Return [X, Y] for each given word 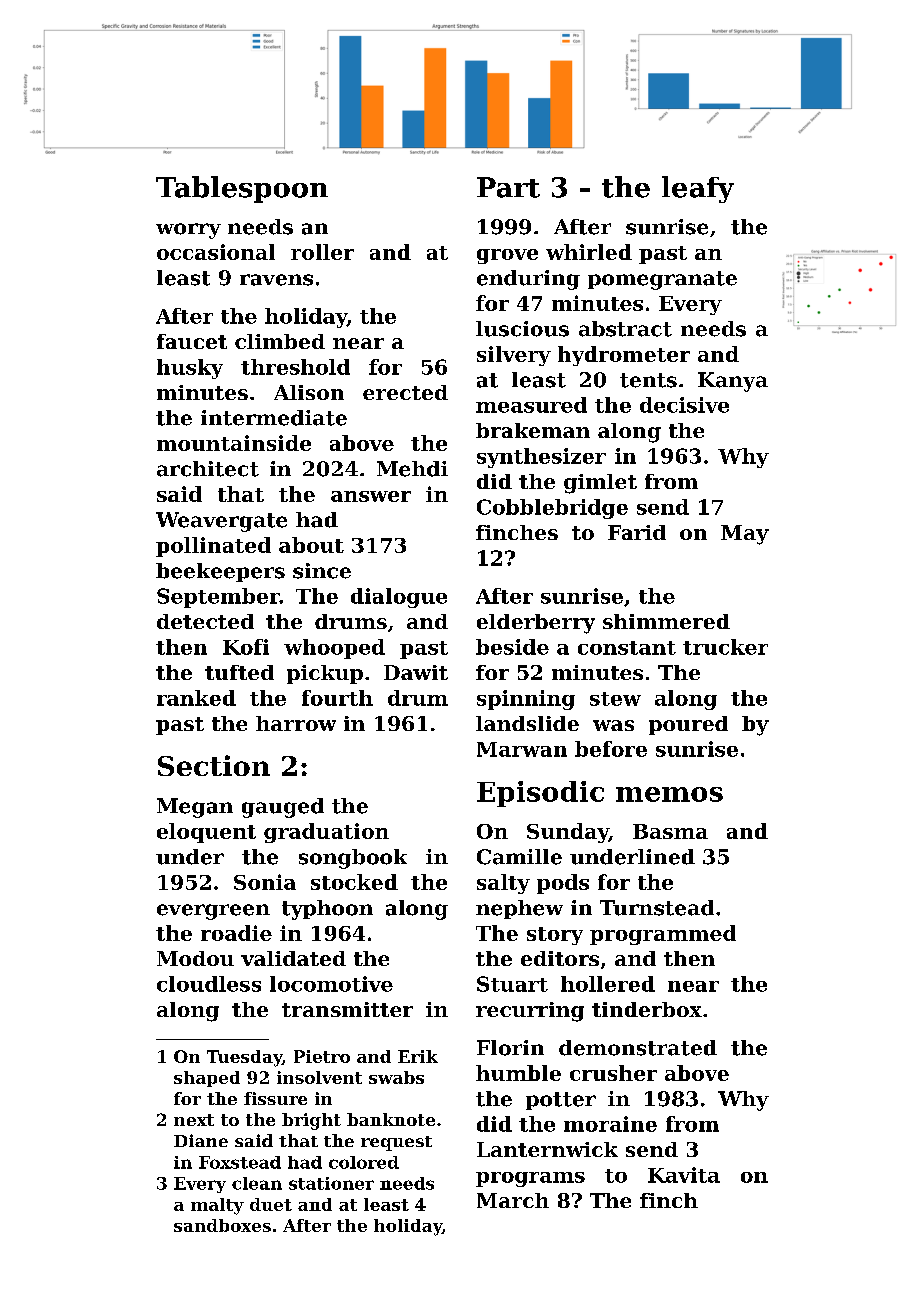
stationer [331, 1183]
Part [508, 187]
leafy [698, 189]
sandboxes [222, 1225]
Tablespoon [242, 189]
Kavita [684, 1175]
